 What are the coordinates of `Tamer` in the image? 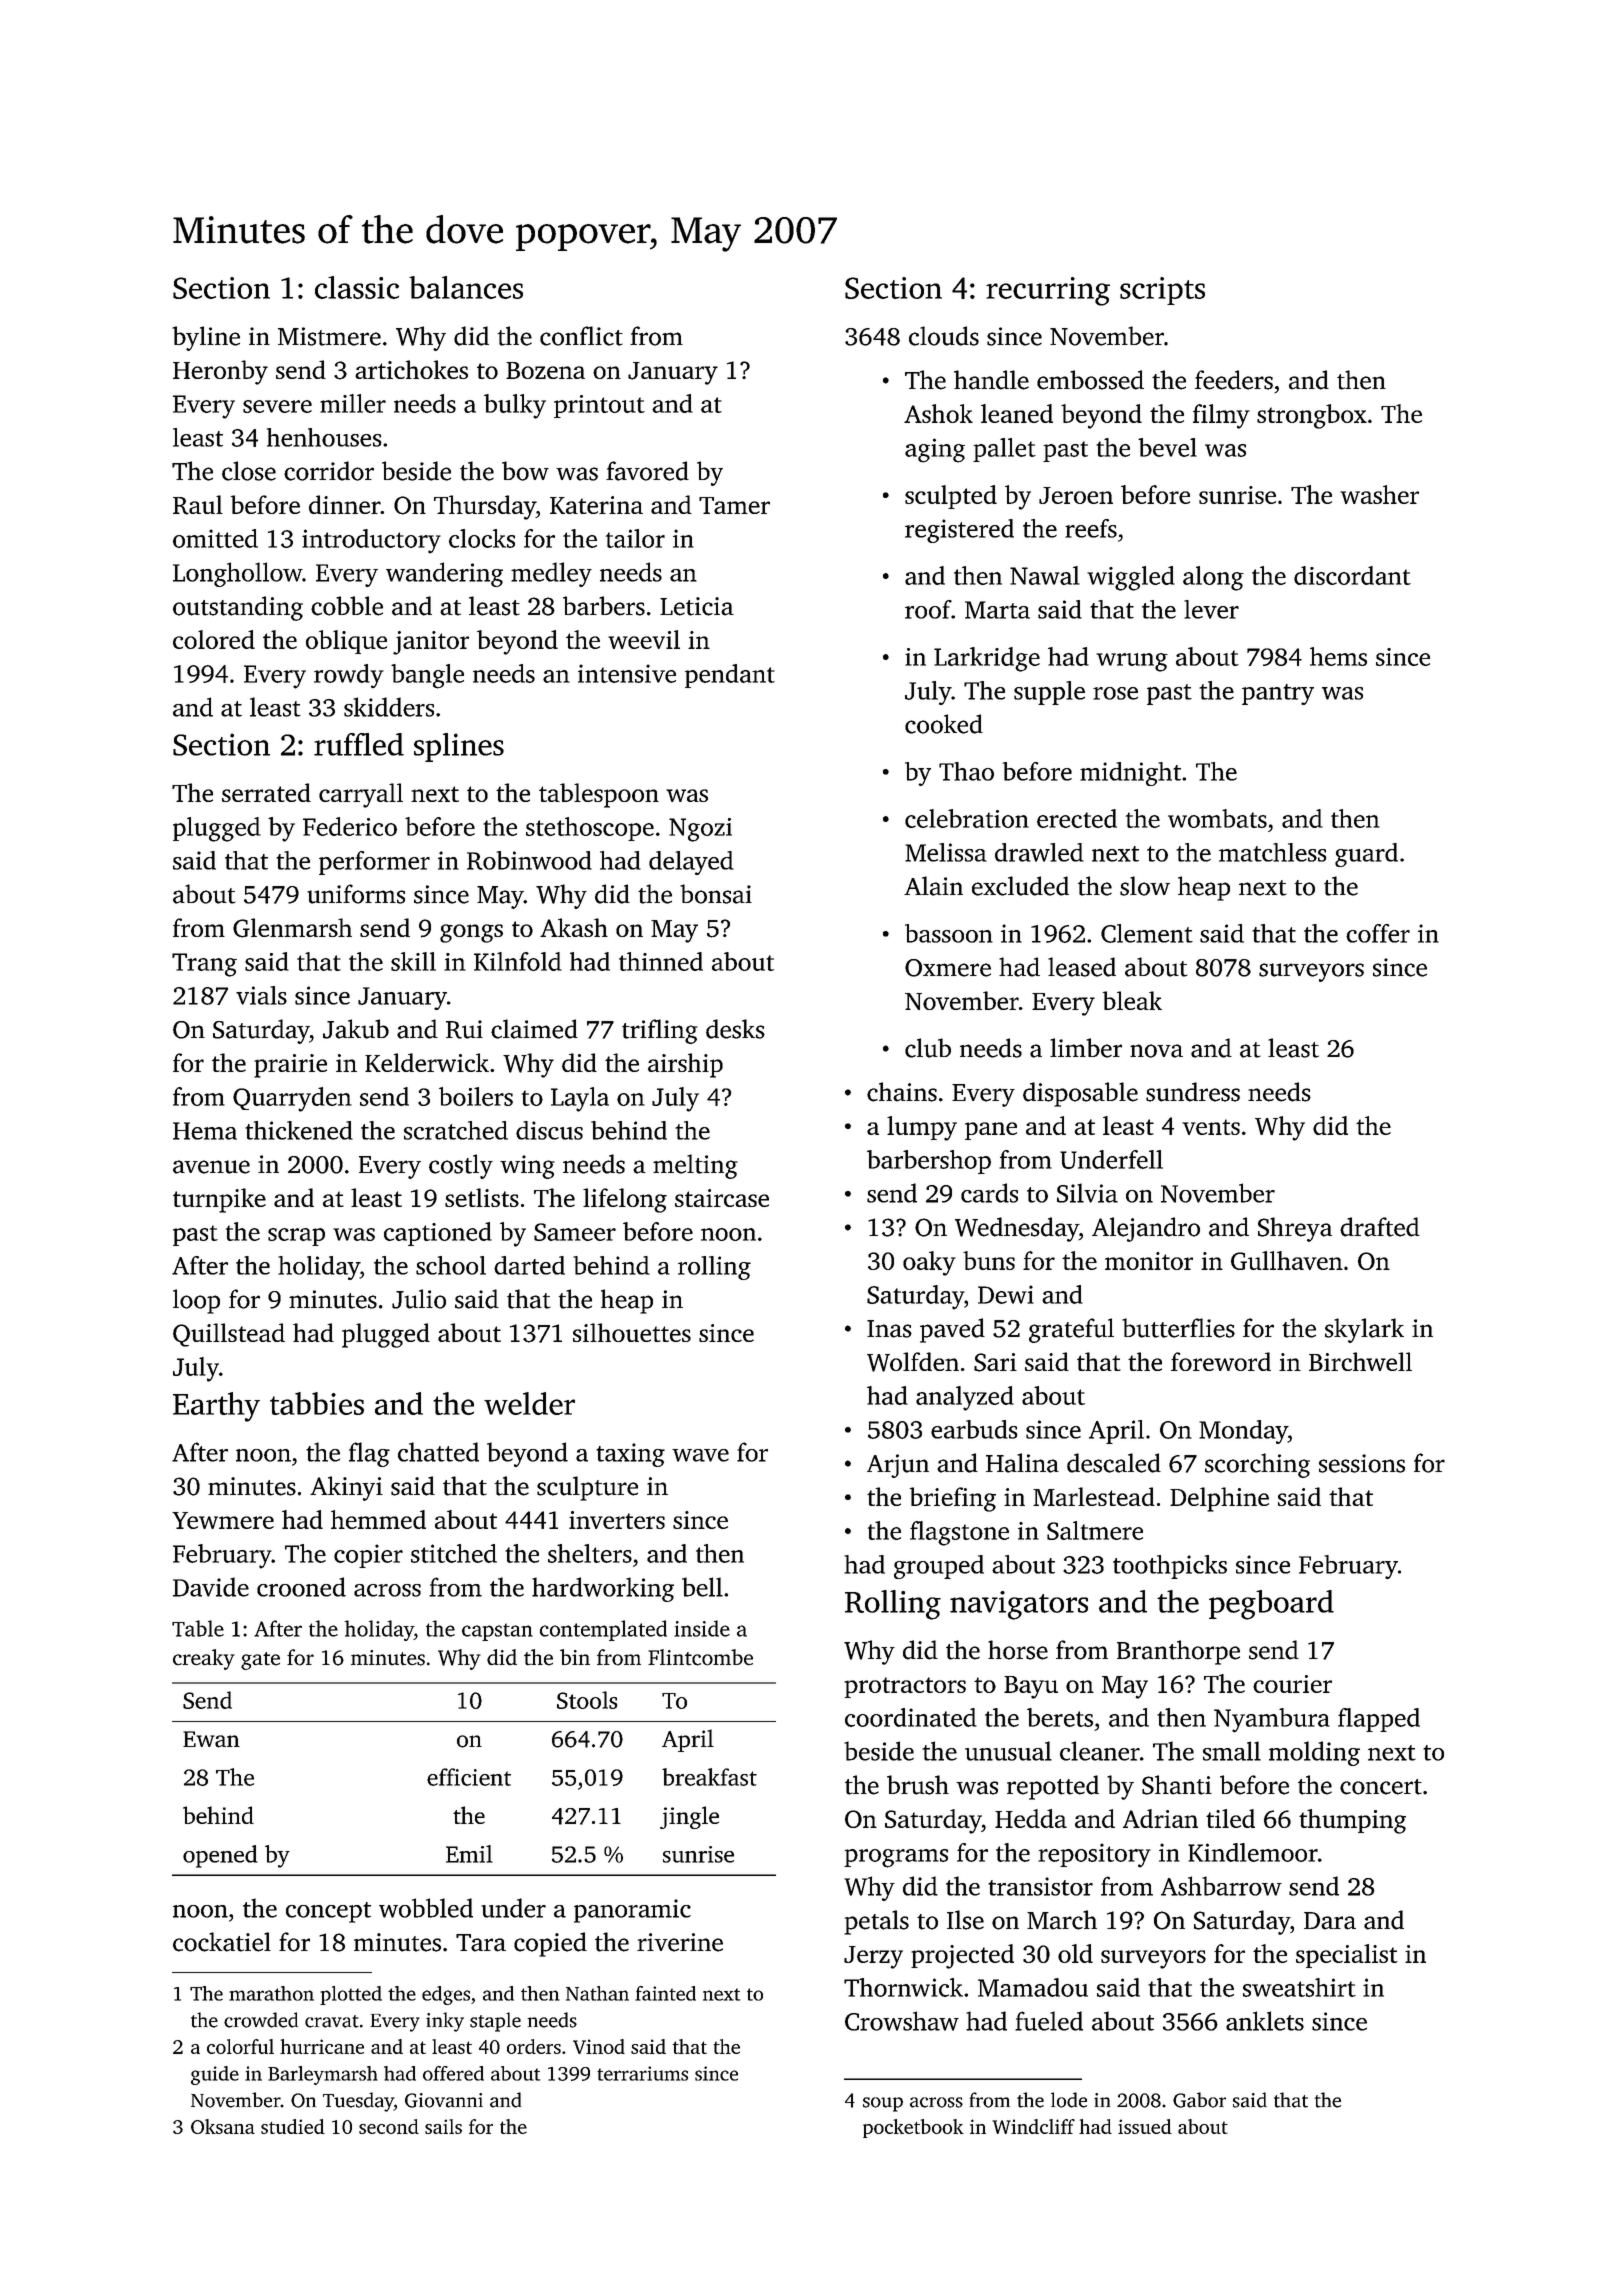 It's located at (734, 505).
